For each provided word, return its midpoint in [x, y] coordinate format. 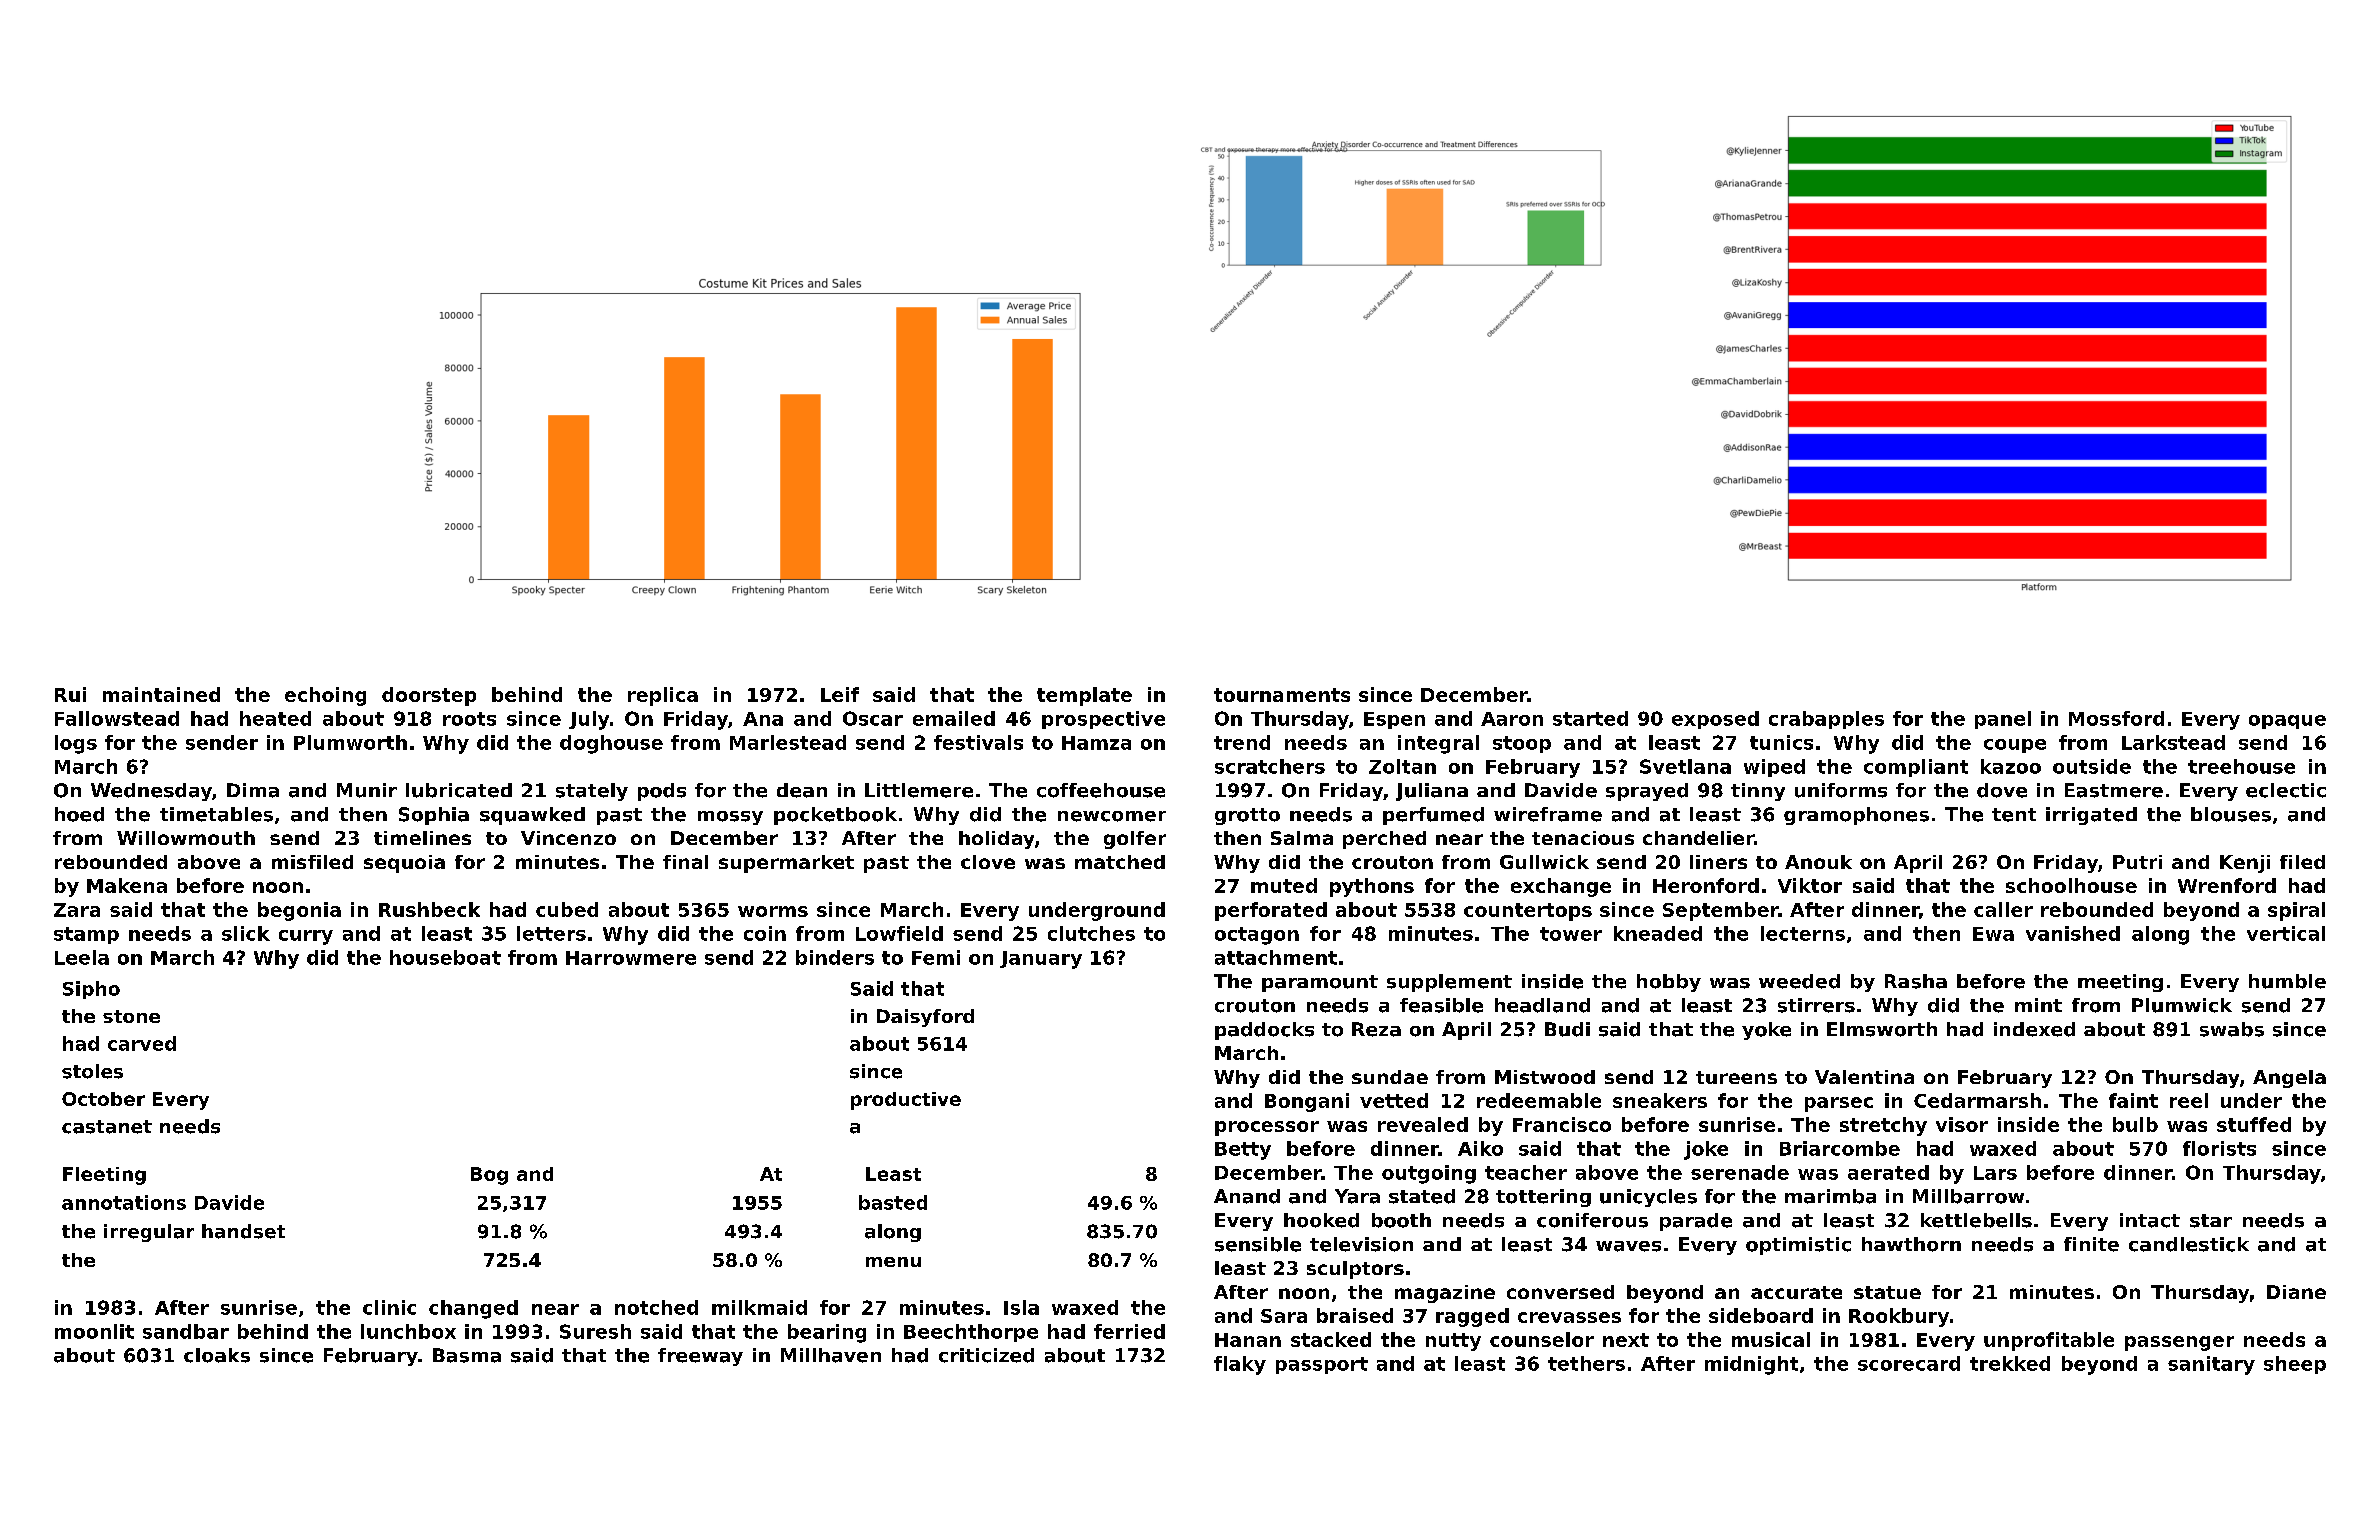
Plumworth [350, 742]
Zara [77, 910]
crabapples [1826, 720]
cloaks [217, 1355]
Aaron [1512, 719]
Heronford [1706, 885]
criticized [986, 1355]
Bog [489, 1176]
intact [2150, 1220]
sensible [1258, 1244]
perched [1384, 840]
